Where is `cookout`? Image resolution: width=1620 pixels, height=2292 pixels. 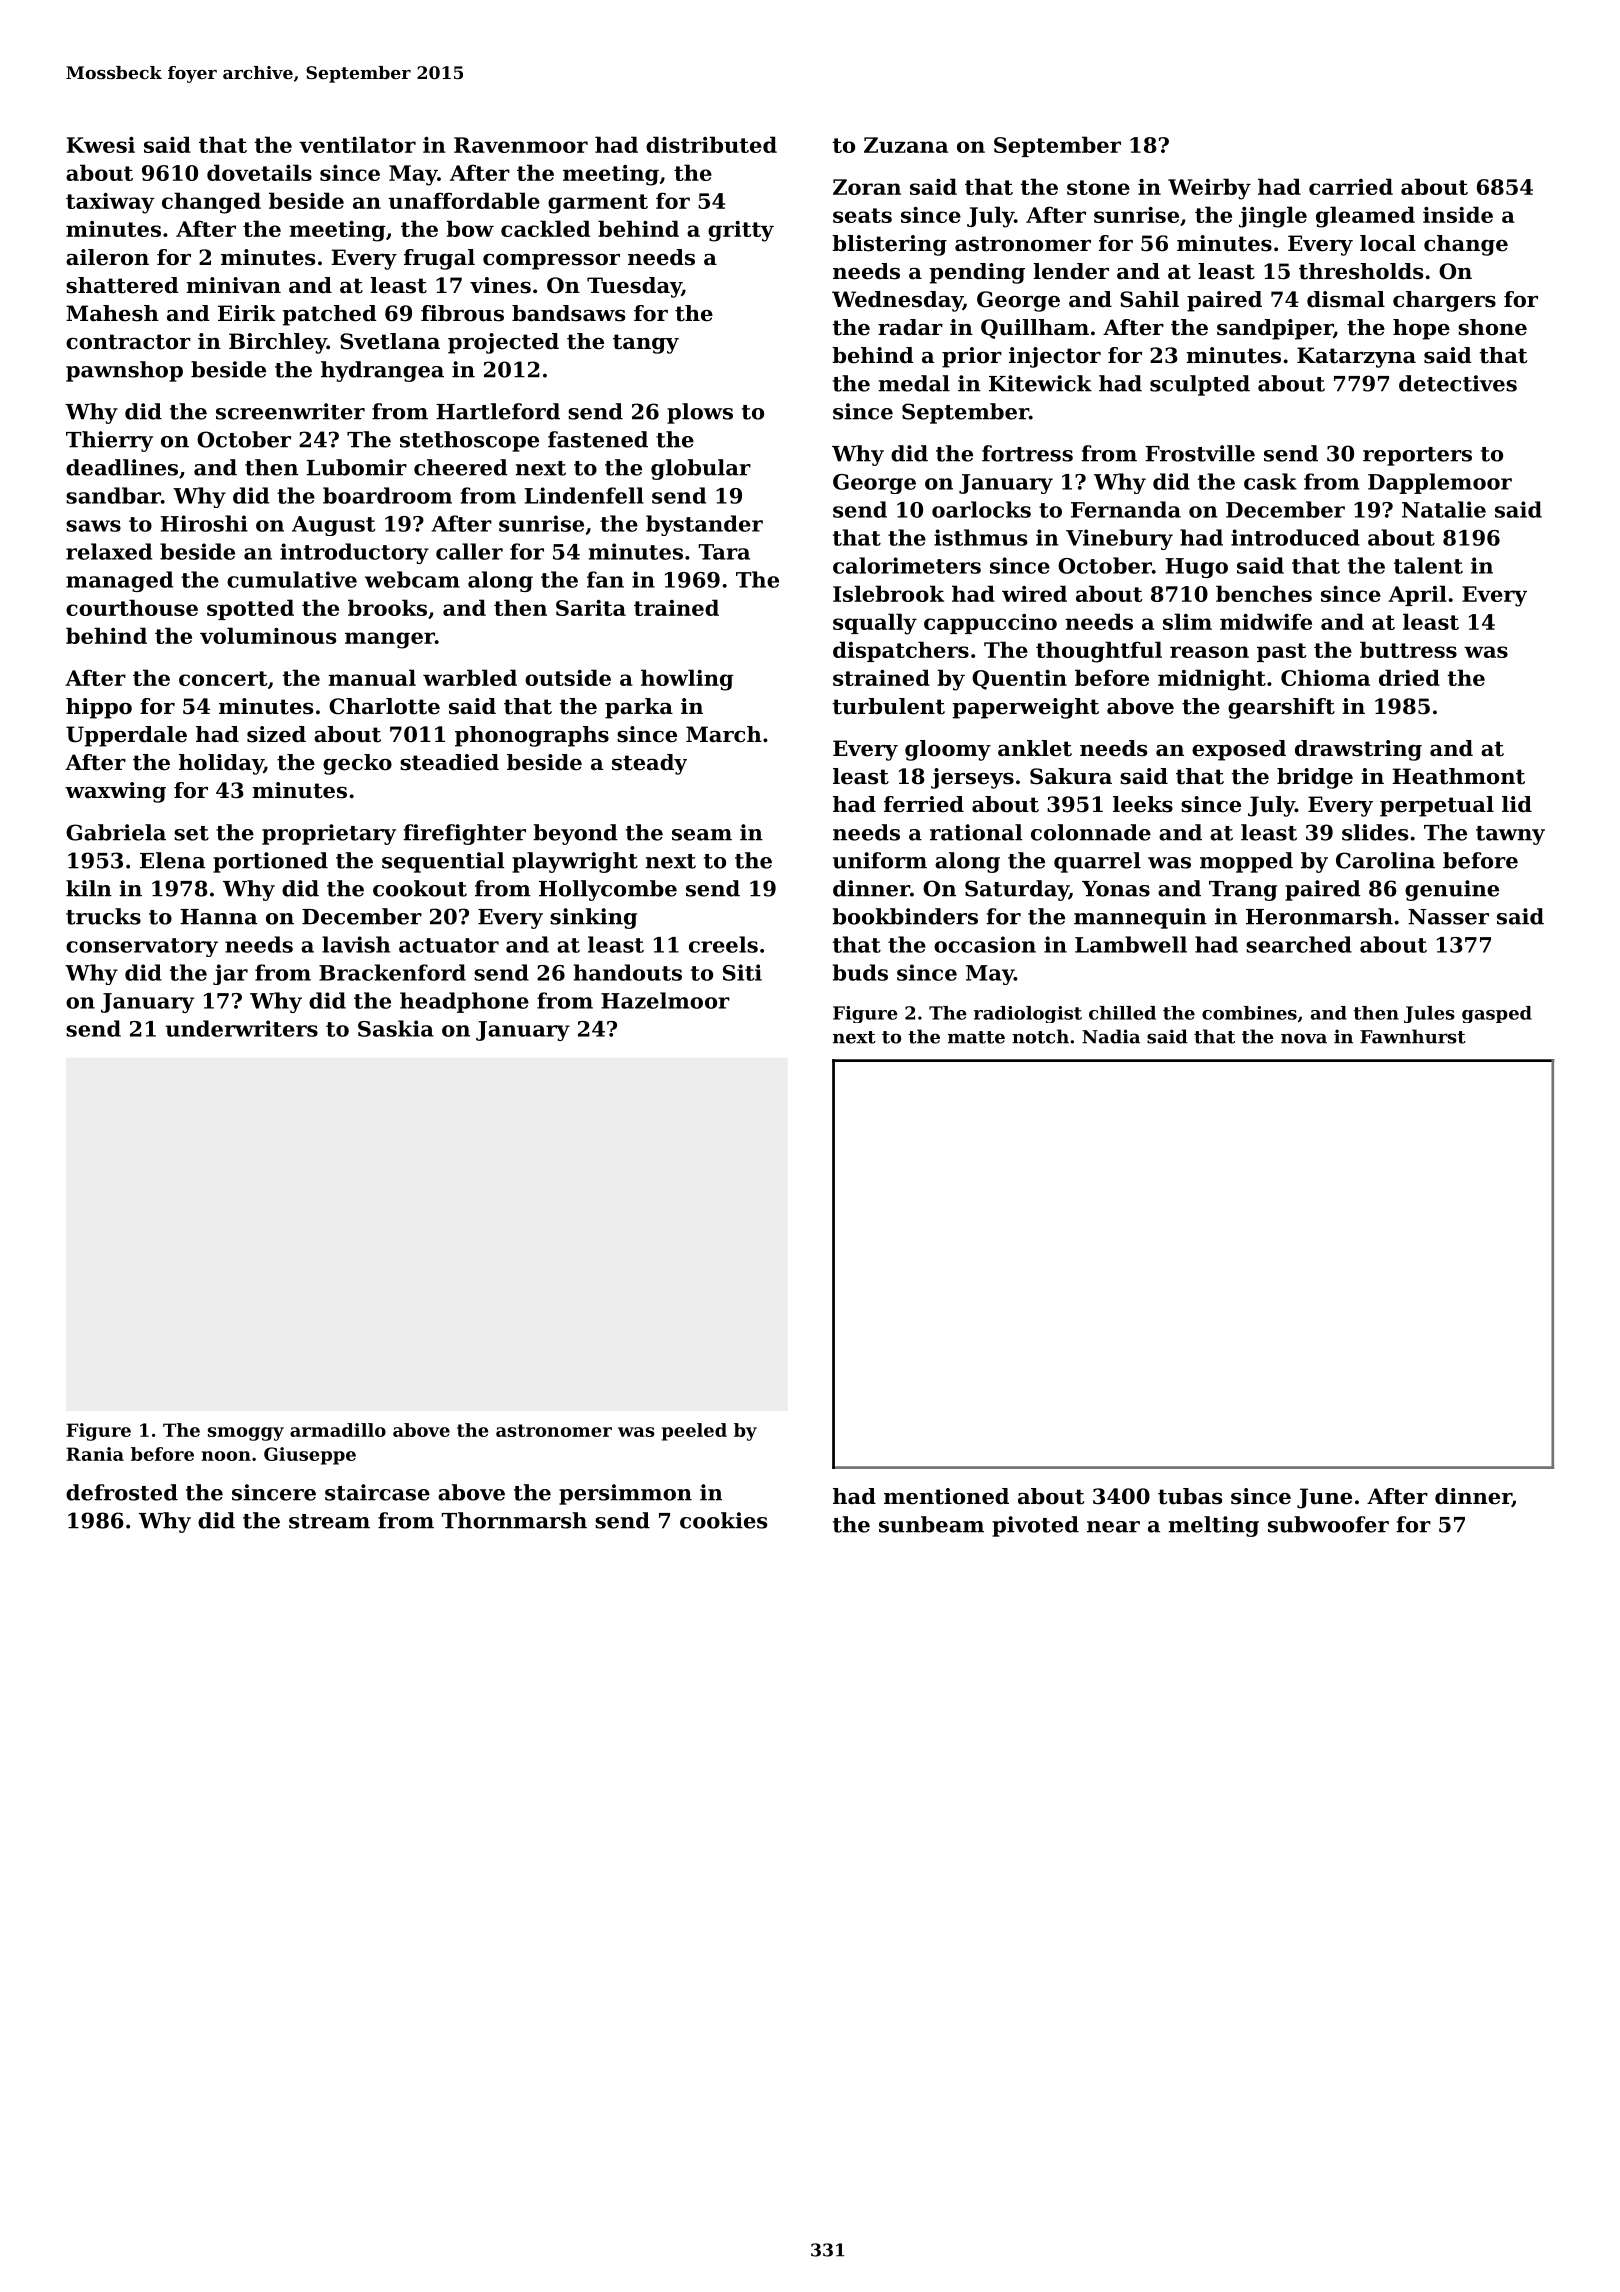
cookout is located at coordinates (420, 888).
